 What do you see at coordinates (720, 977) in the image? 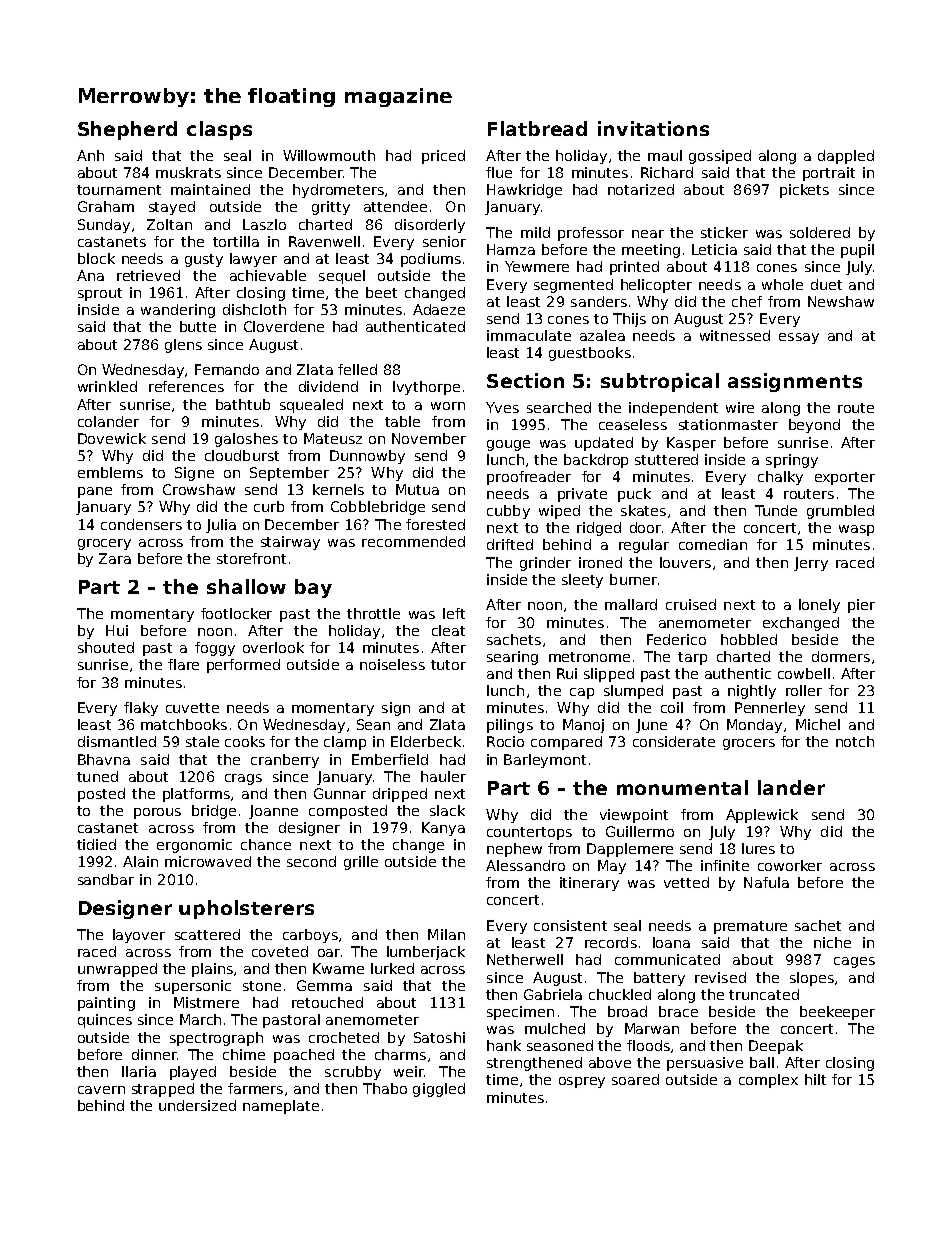
I see `revised` at bounding box center [720, 977].
